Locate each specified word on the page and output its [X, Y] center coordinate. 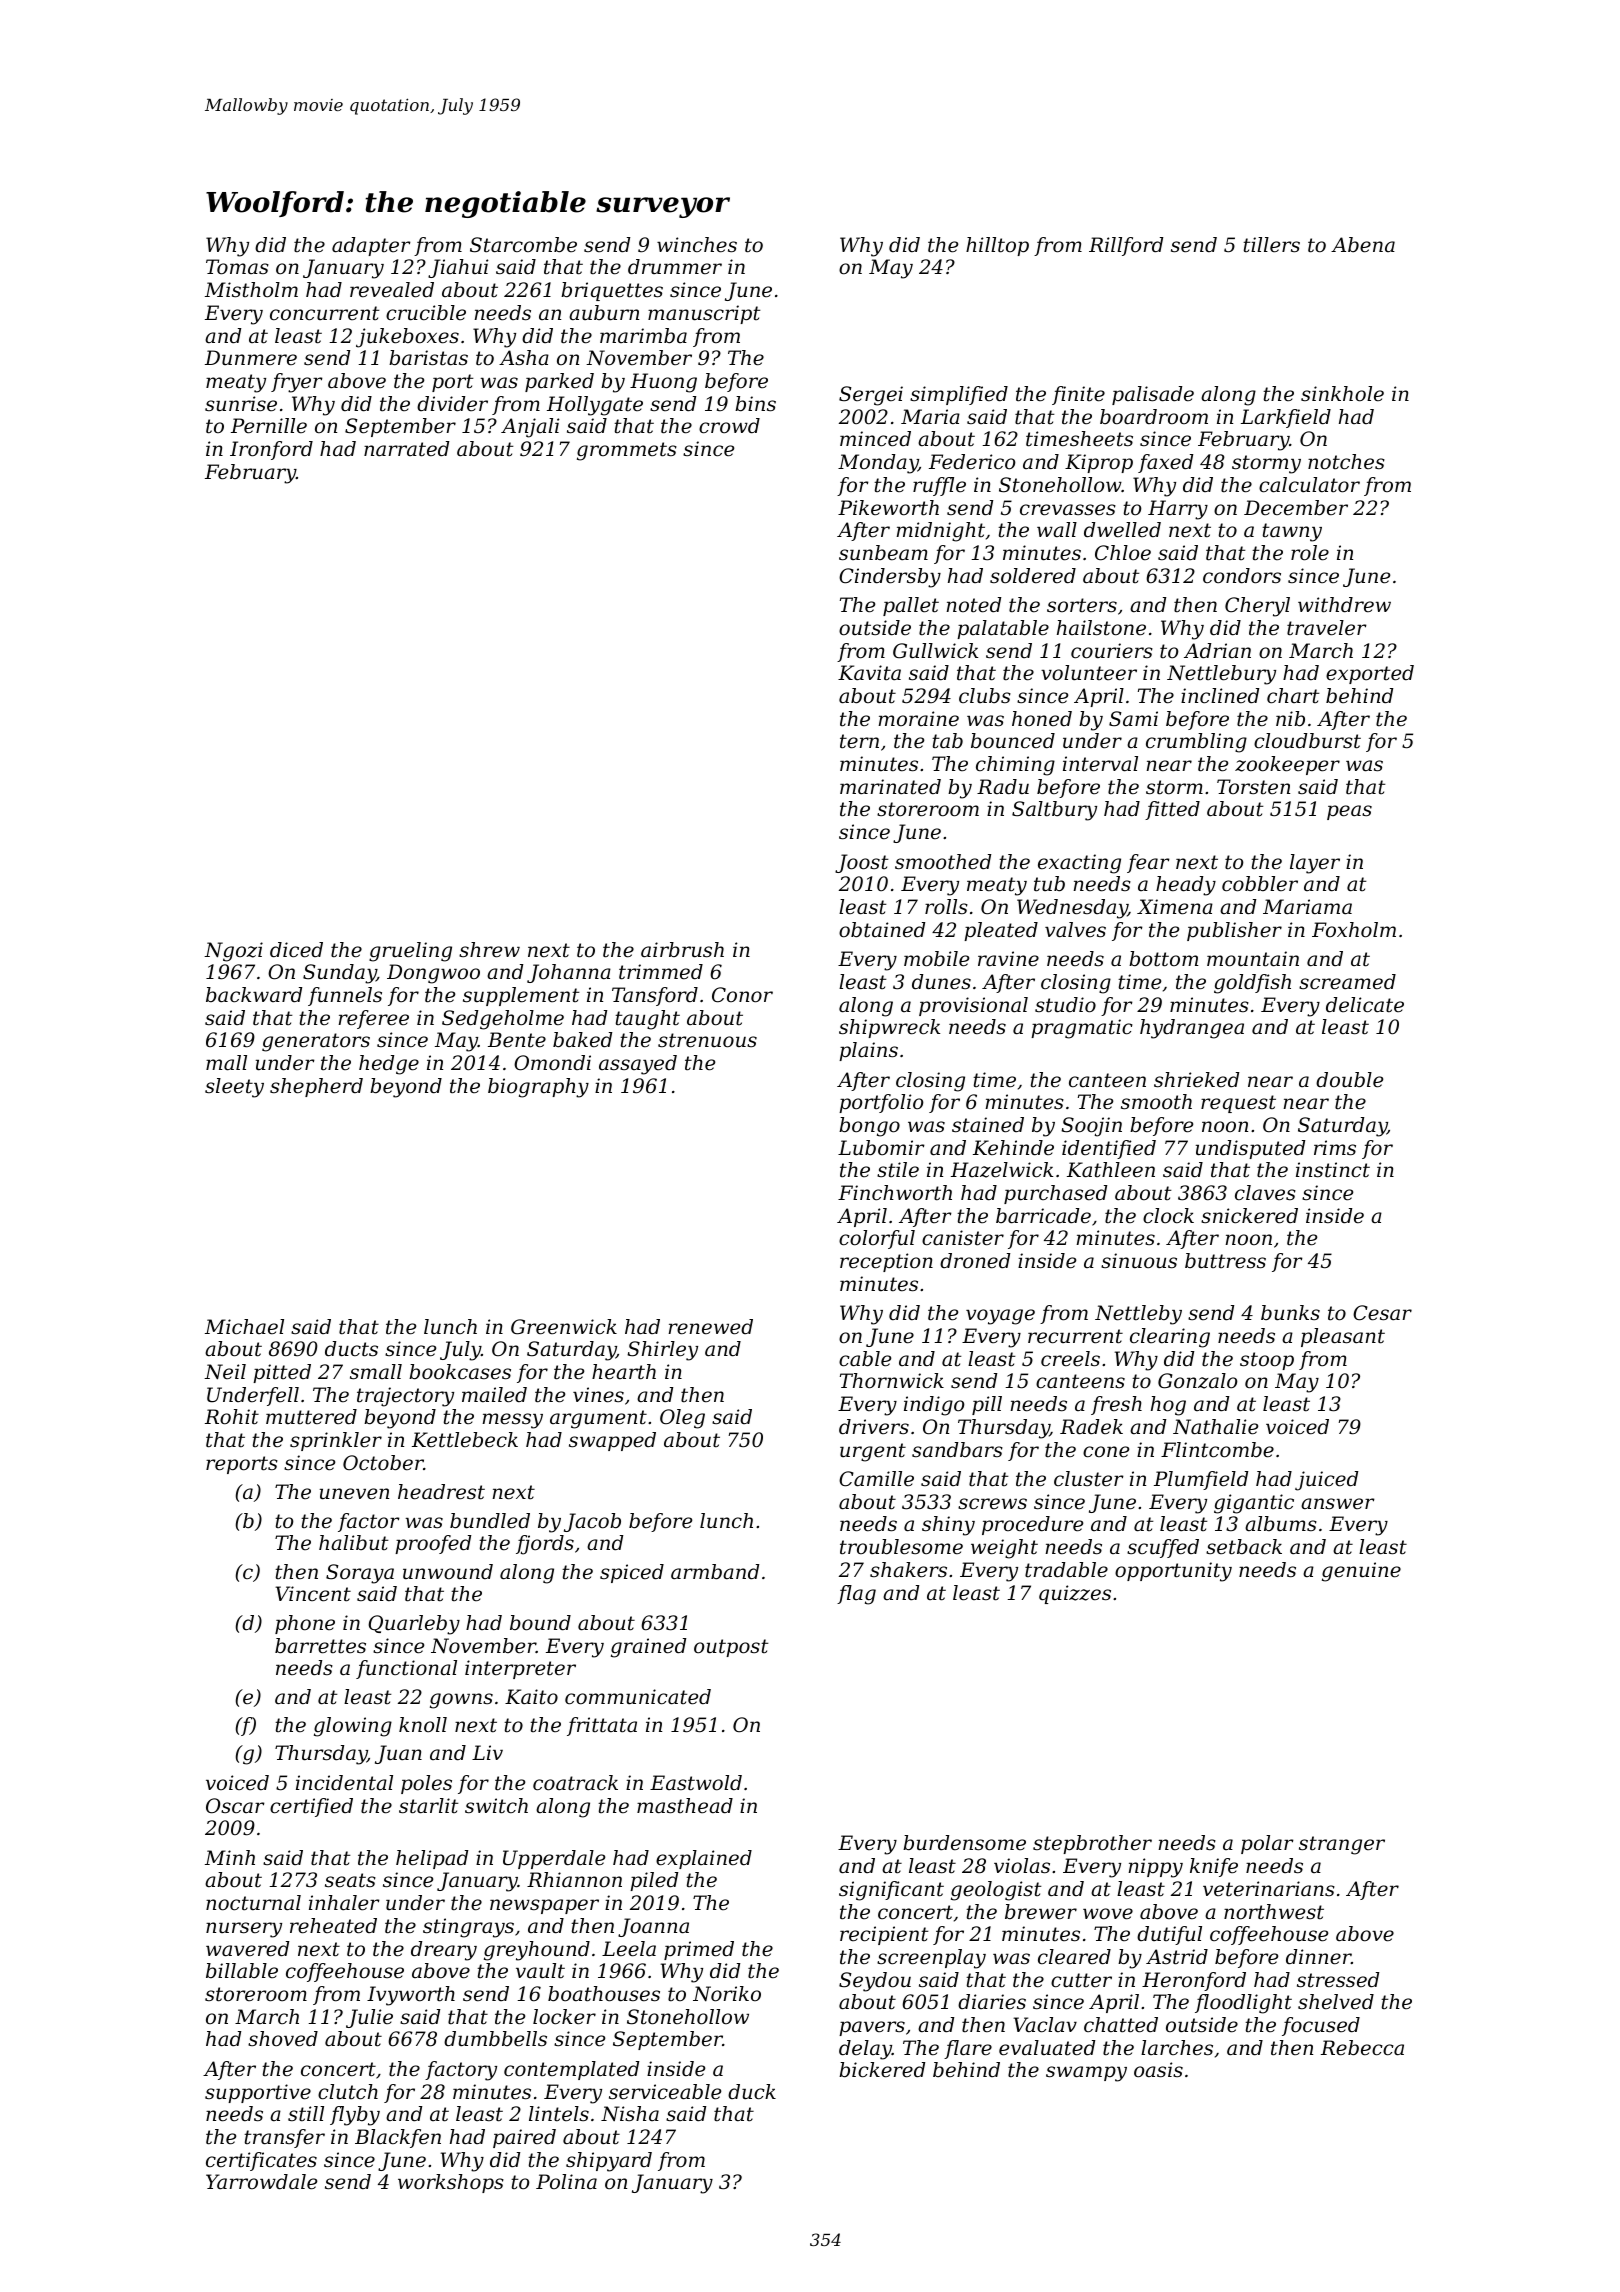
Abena [1363, 245]
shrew [489, 949]
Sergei [871, 396]
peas [1349, 812]
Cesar [1382, 1313]
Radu [1003, 787]
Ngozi [233, 952]
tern [859, 741]
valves [1075, 930]
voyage [1000, 1317]
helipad [432, 1859]
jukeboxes [407, 338]
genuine [1361, 1572]
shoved [283, 2039]
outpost [731, 1648]
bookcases [460, 1372]
